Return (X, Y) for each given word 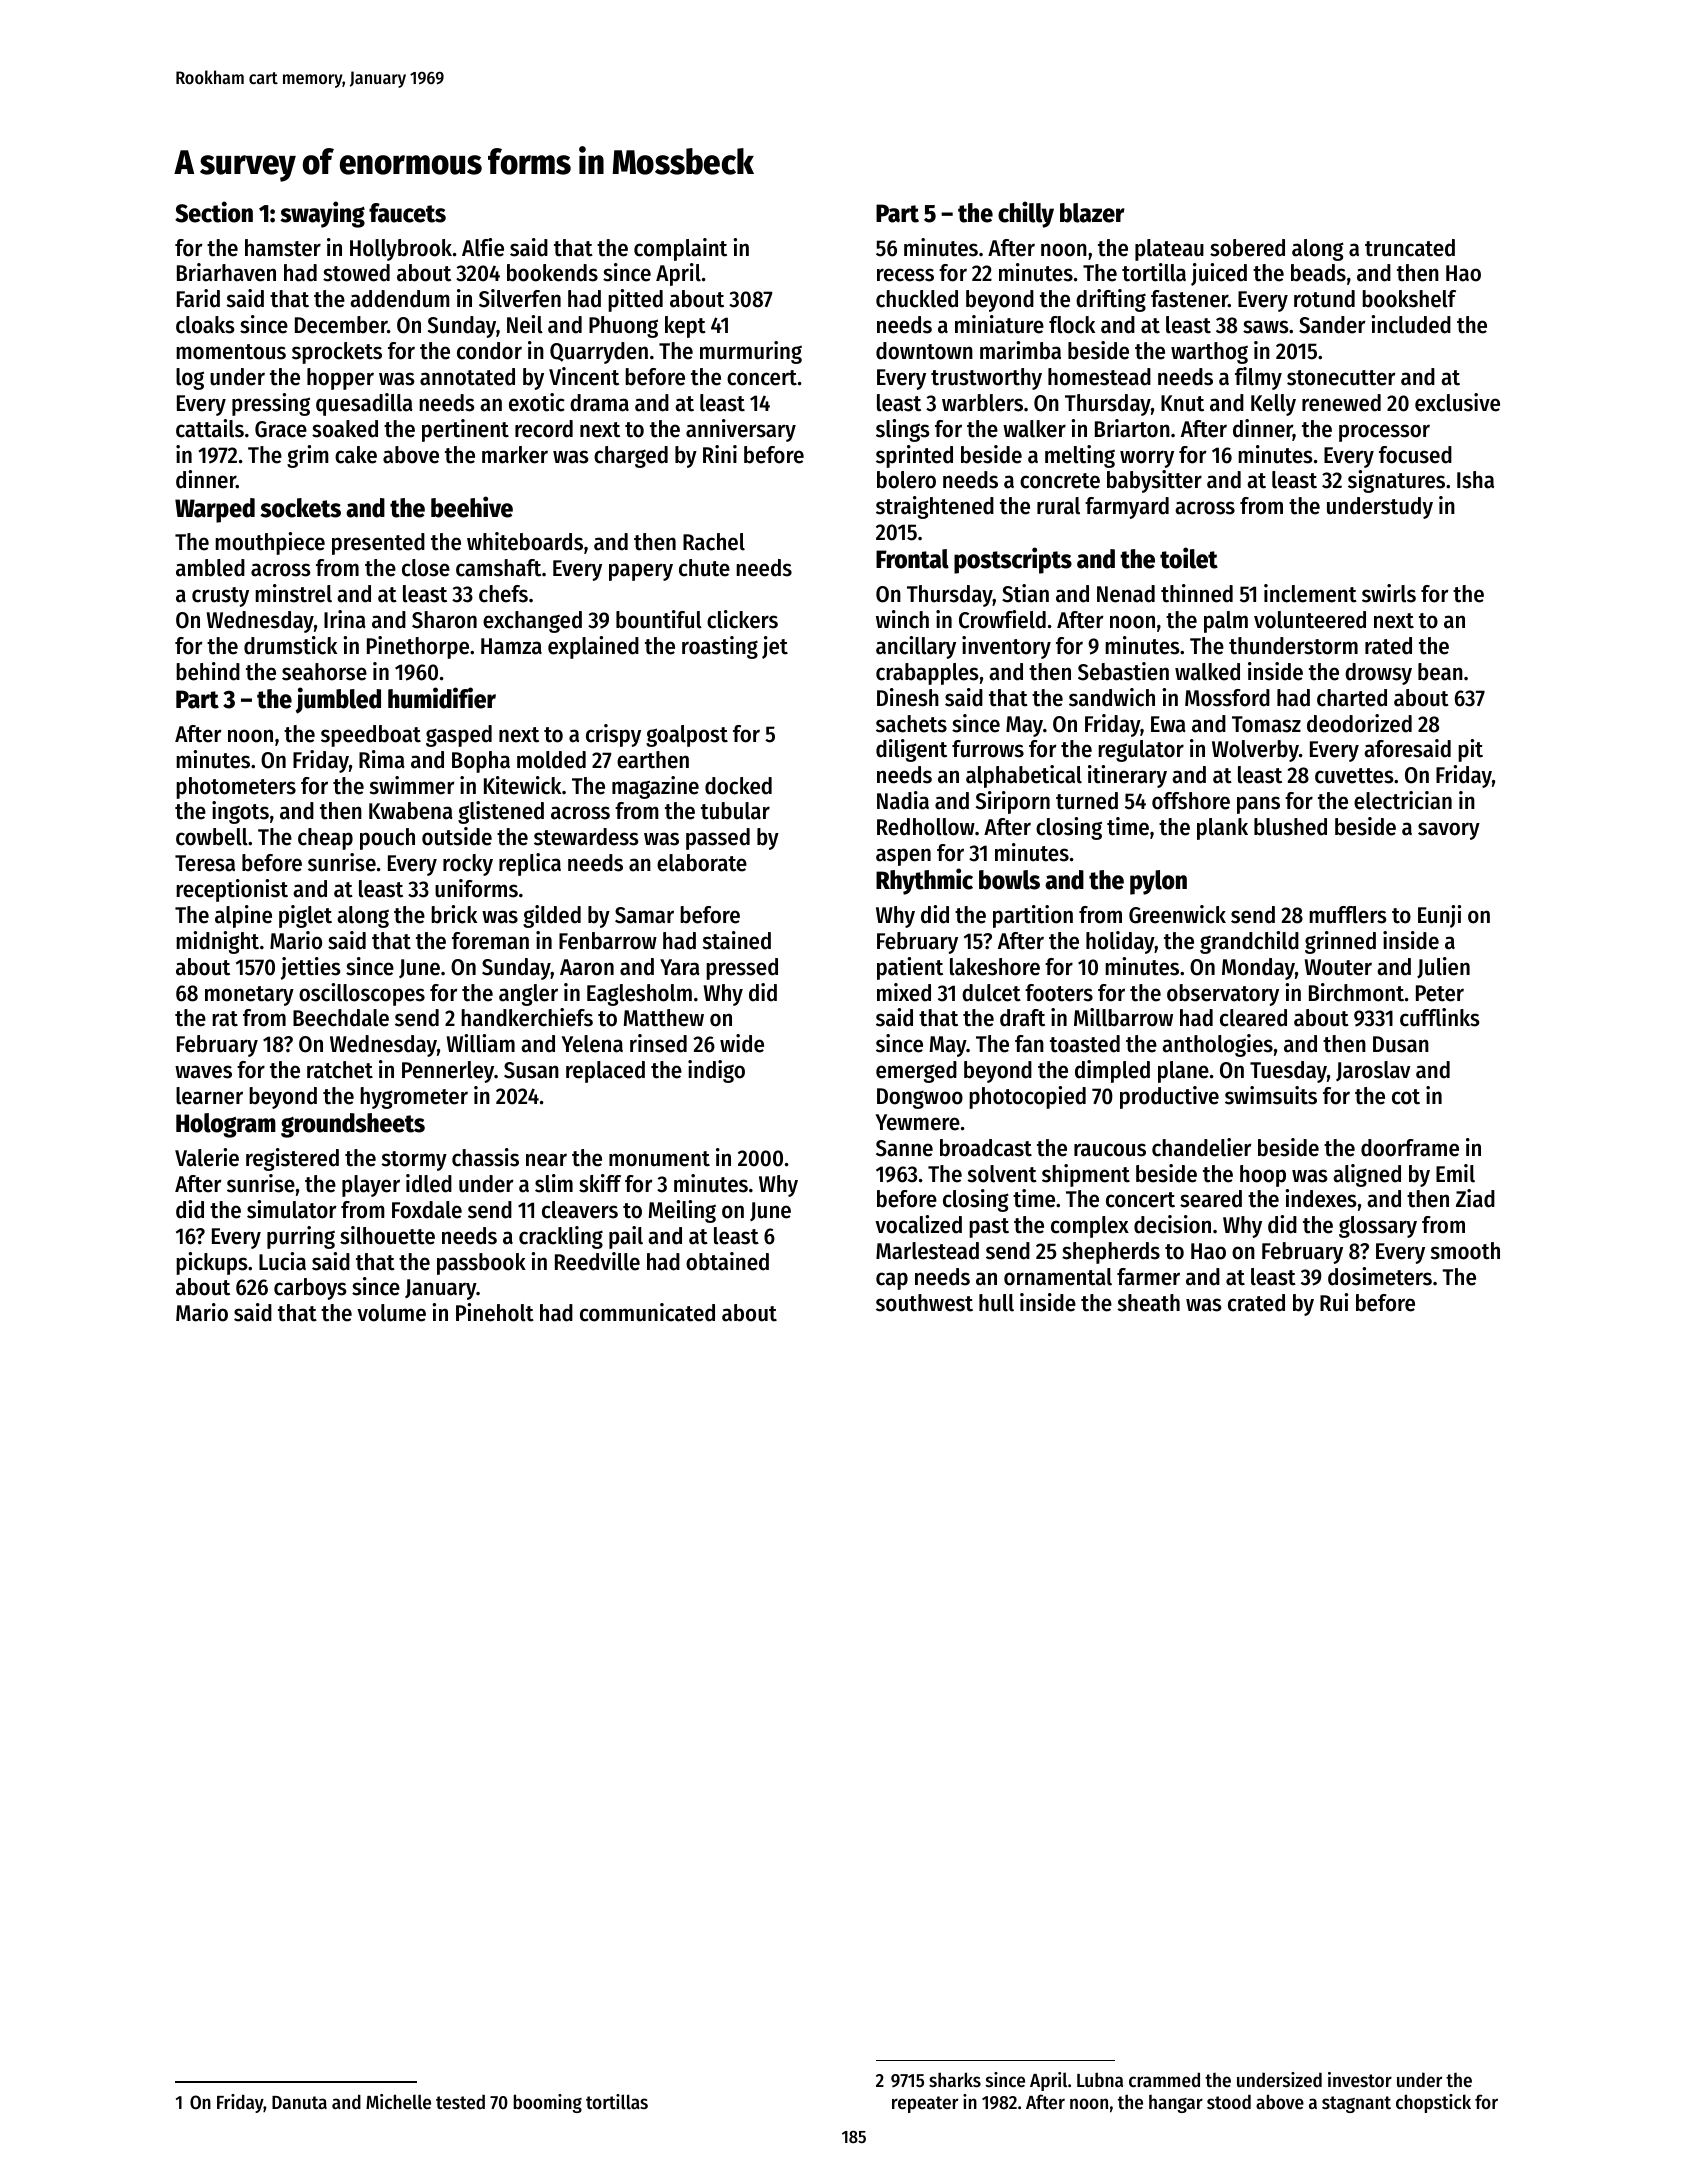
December (341, 325)
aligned (1367, 1175)
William (481, 1043)
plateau (1169, 250)
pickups (212, 1263)
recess (905, 275)
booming (547, 2103)
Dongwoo (920, 1098)
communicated (647, 1312)
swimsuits (1271, 1095)
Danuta (299, 2102)
